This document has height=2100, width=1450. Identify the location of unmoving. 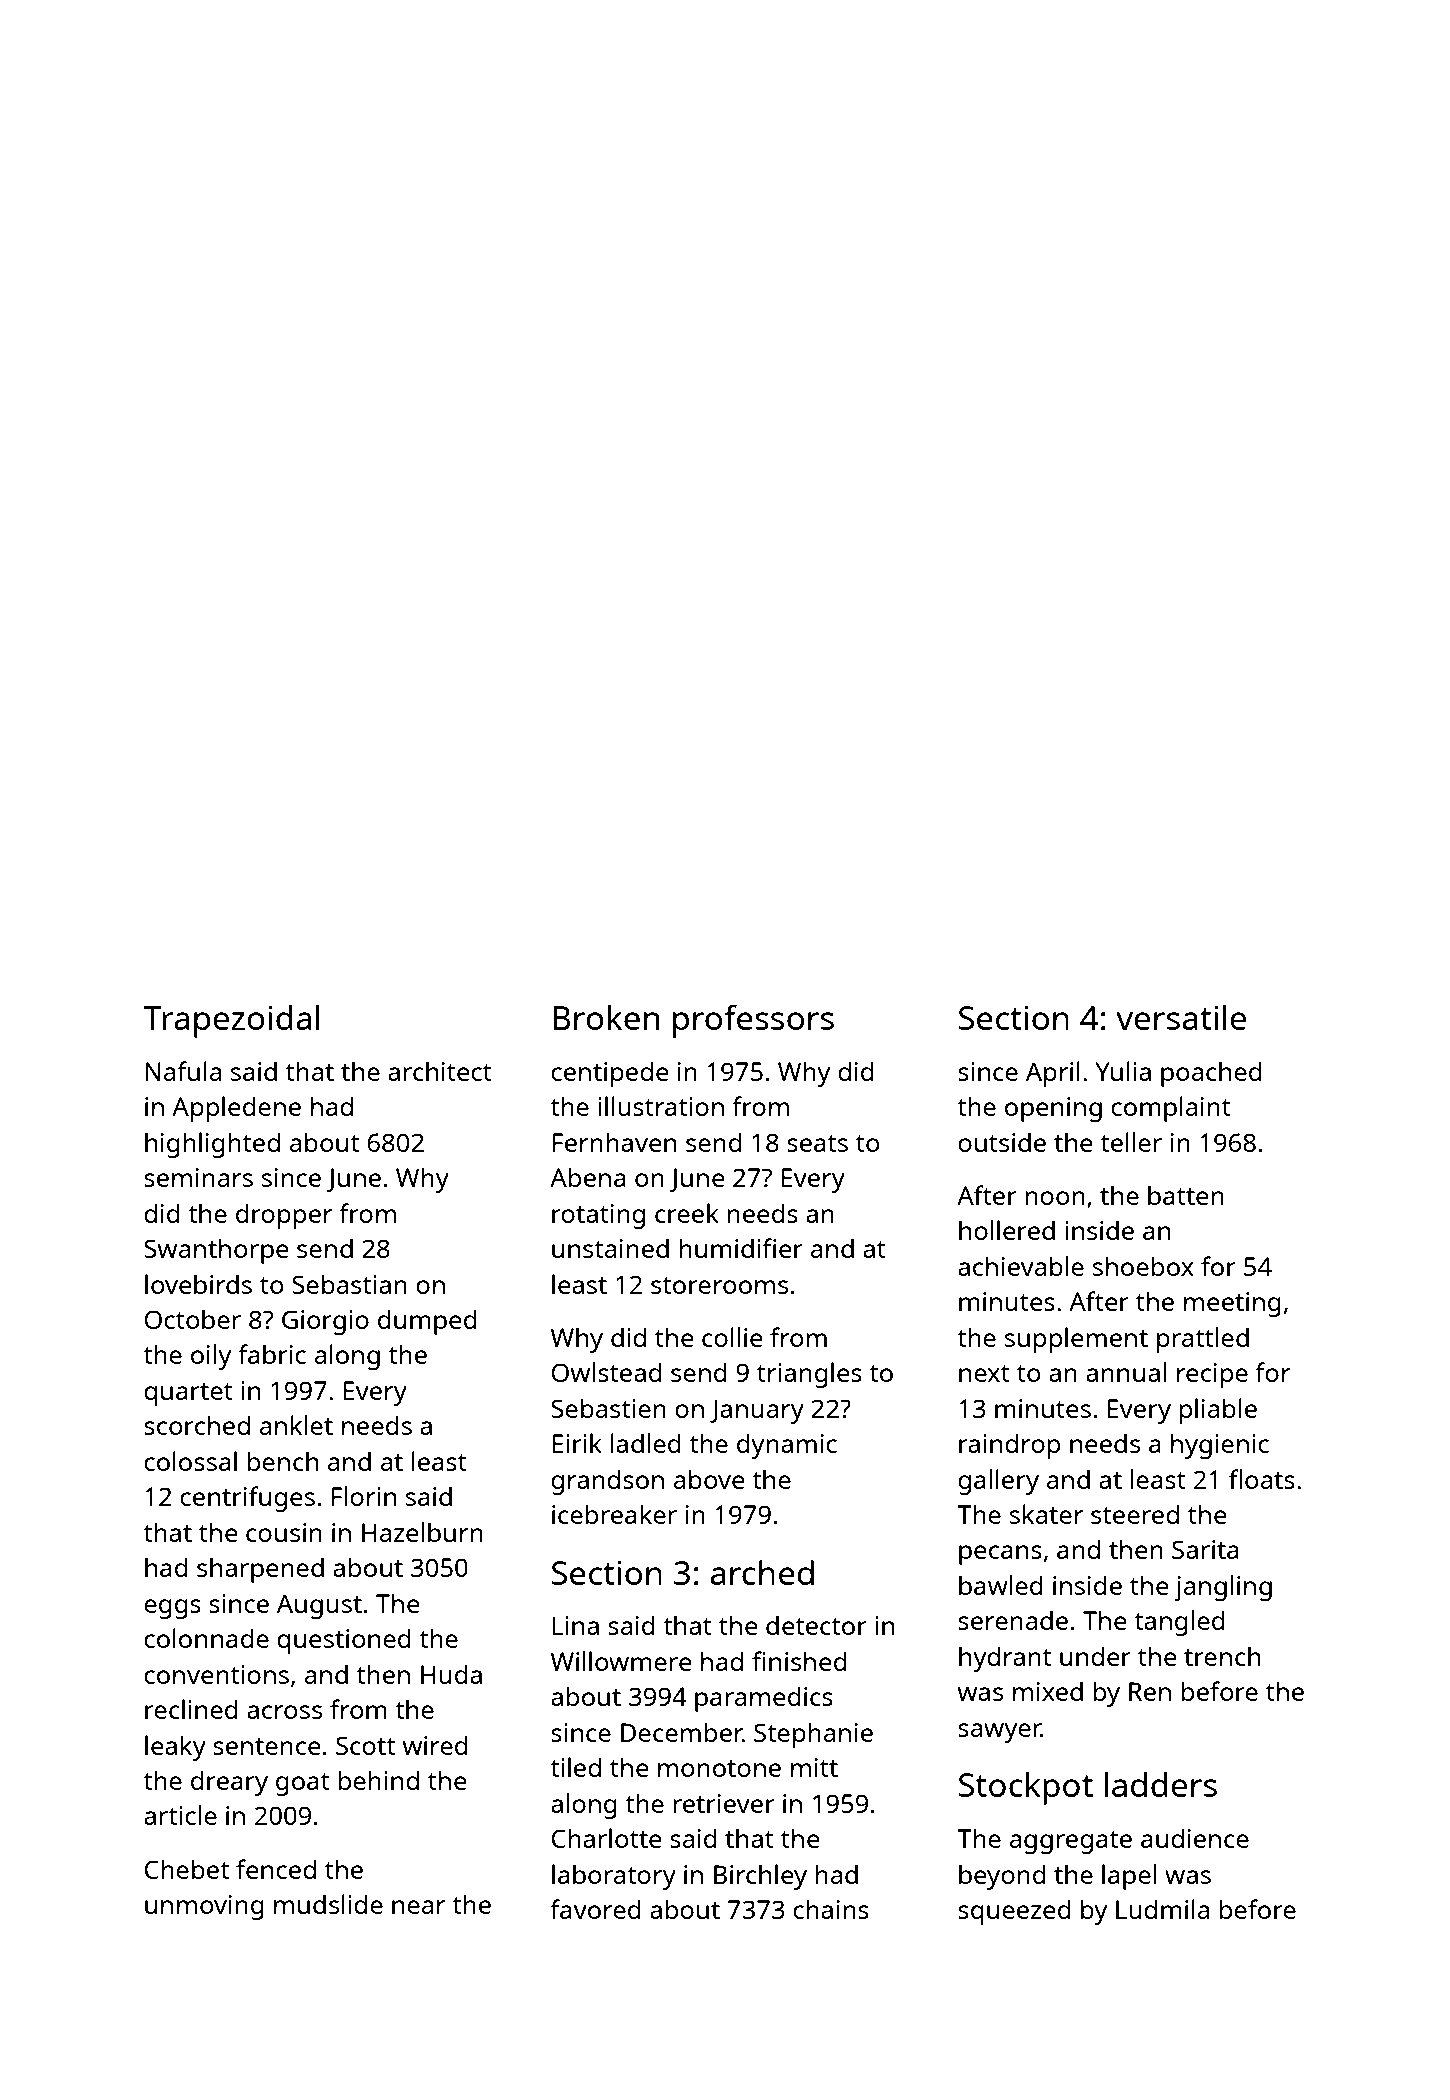
(204, 1907).
